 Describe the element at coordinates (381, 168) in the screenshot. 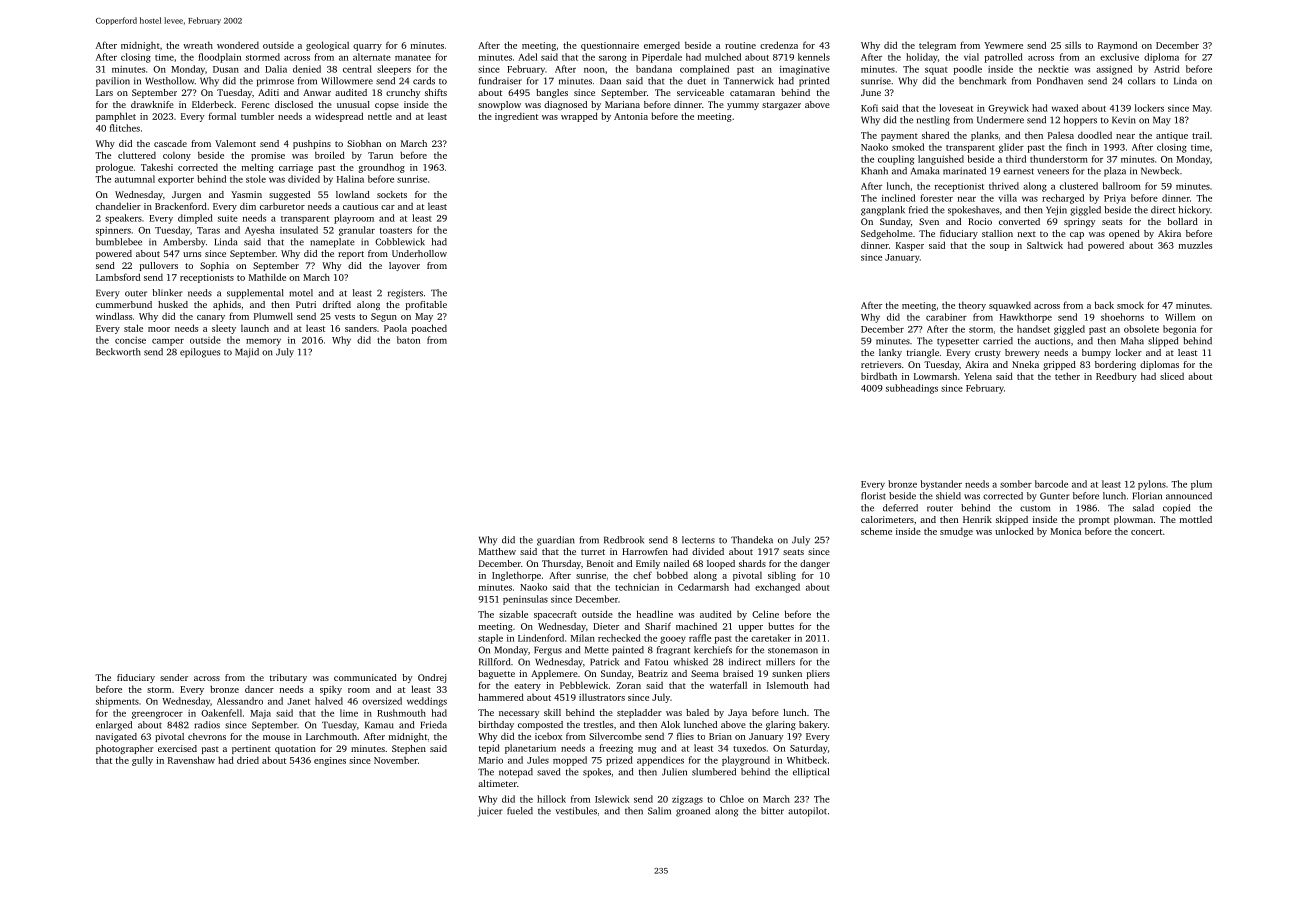

I see `groundhog` at that location.
